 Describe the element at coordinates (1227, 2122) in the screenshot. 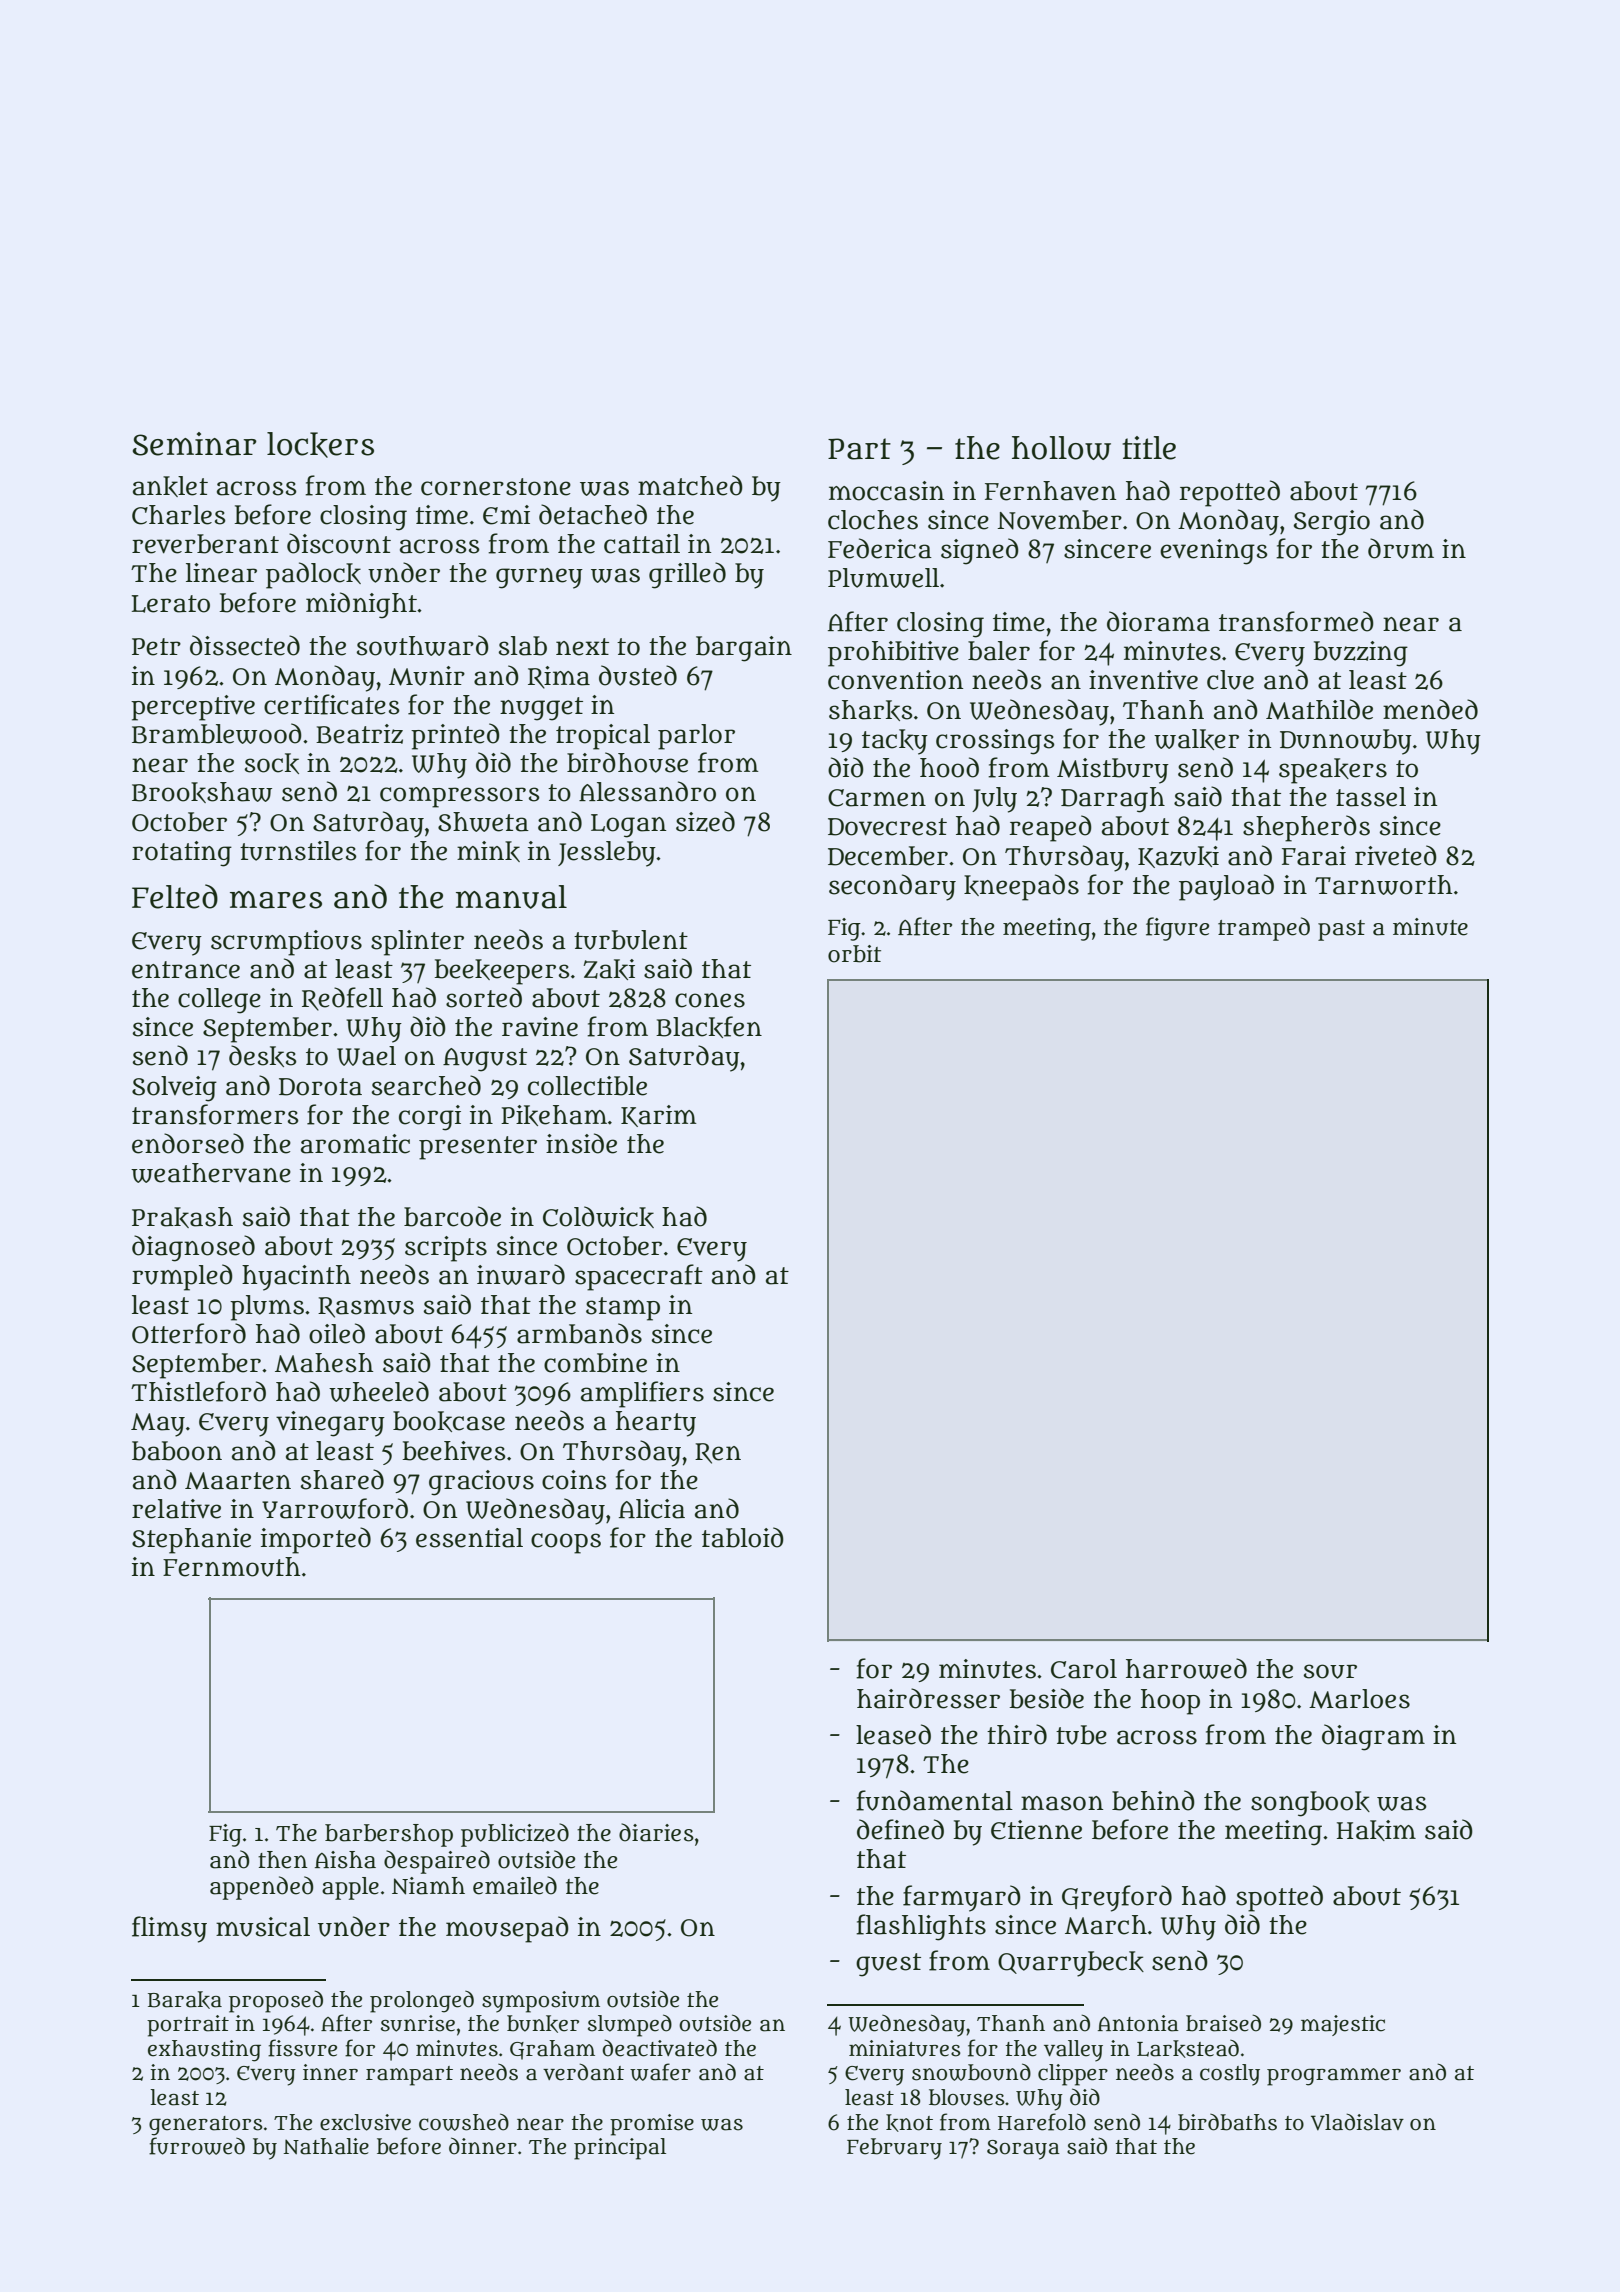

I see `birdbaths` at that location.
